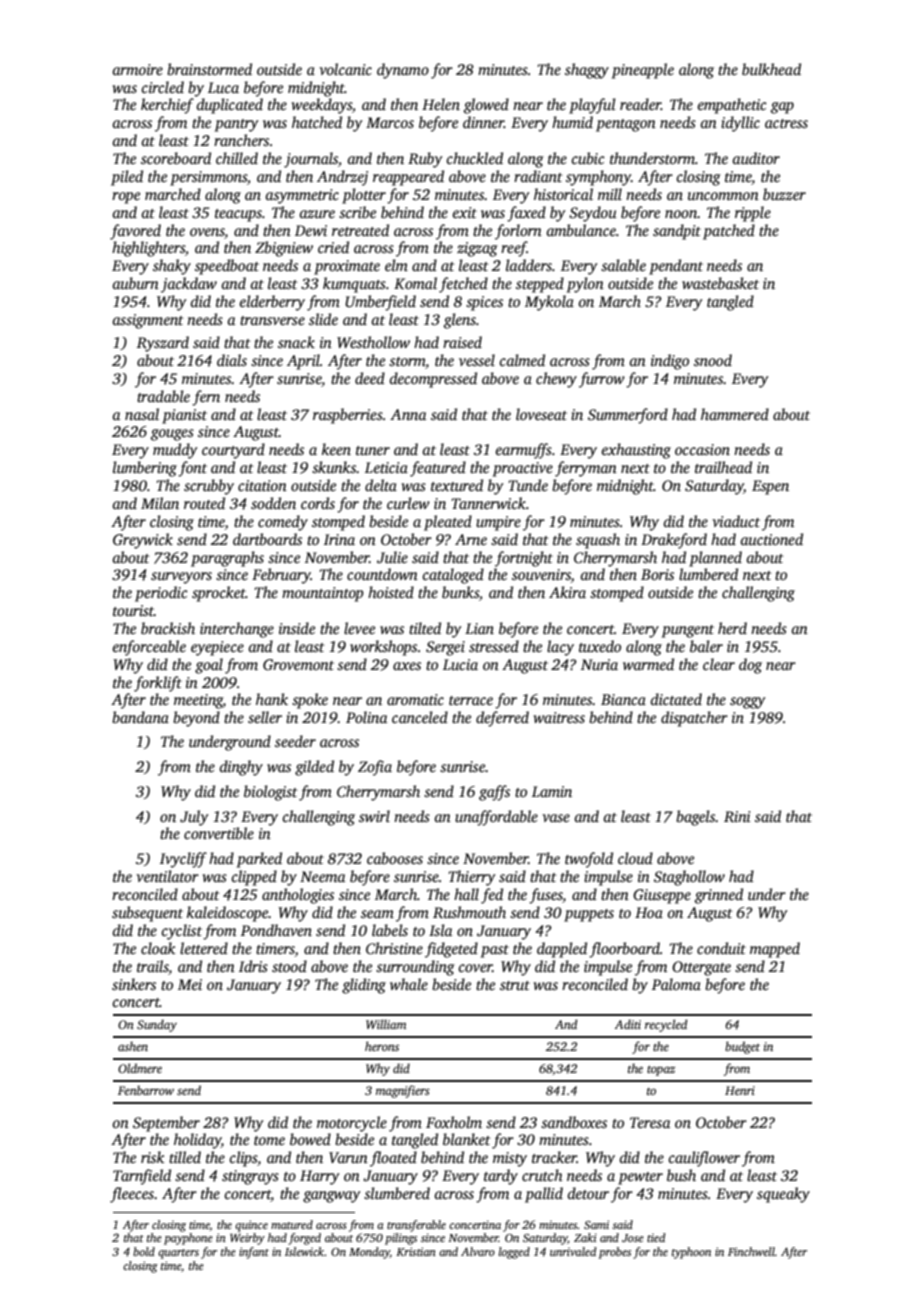 Image resolution: width=924 pixels, height=1308 pixels. What do you see at coordinates (409, 984) in the image?
I see `whale` at bounding box center [409, 984].
